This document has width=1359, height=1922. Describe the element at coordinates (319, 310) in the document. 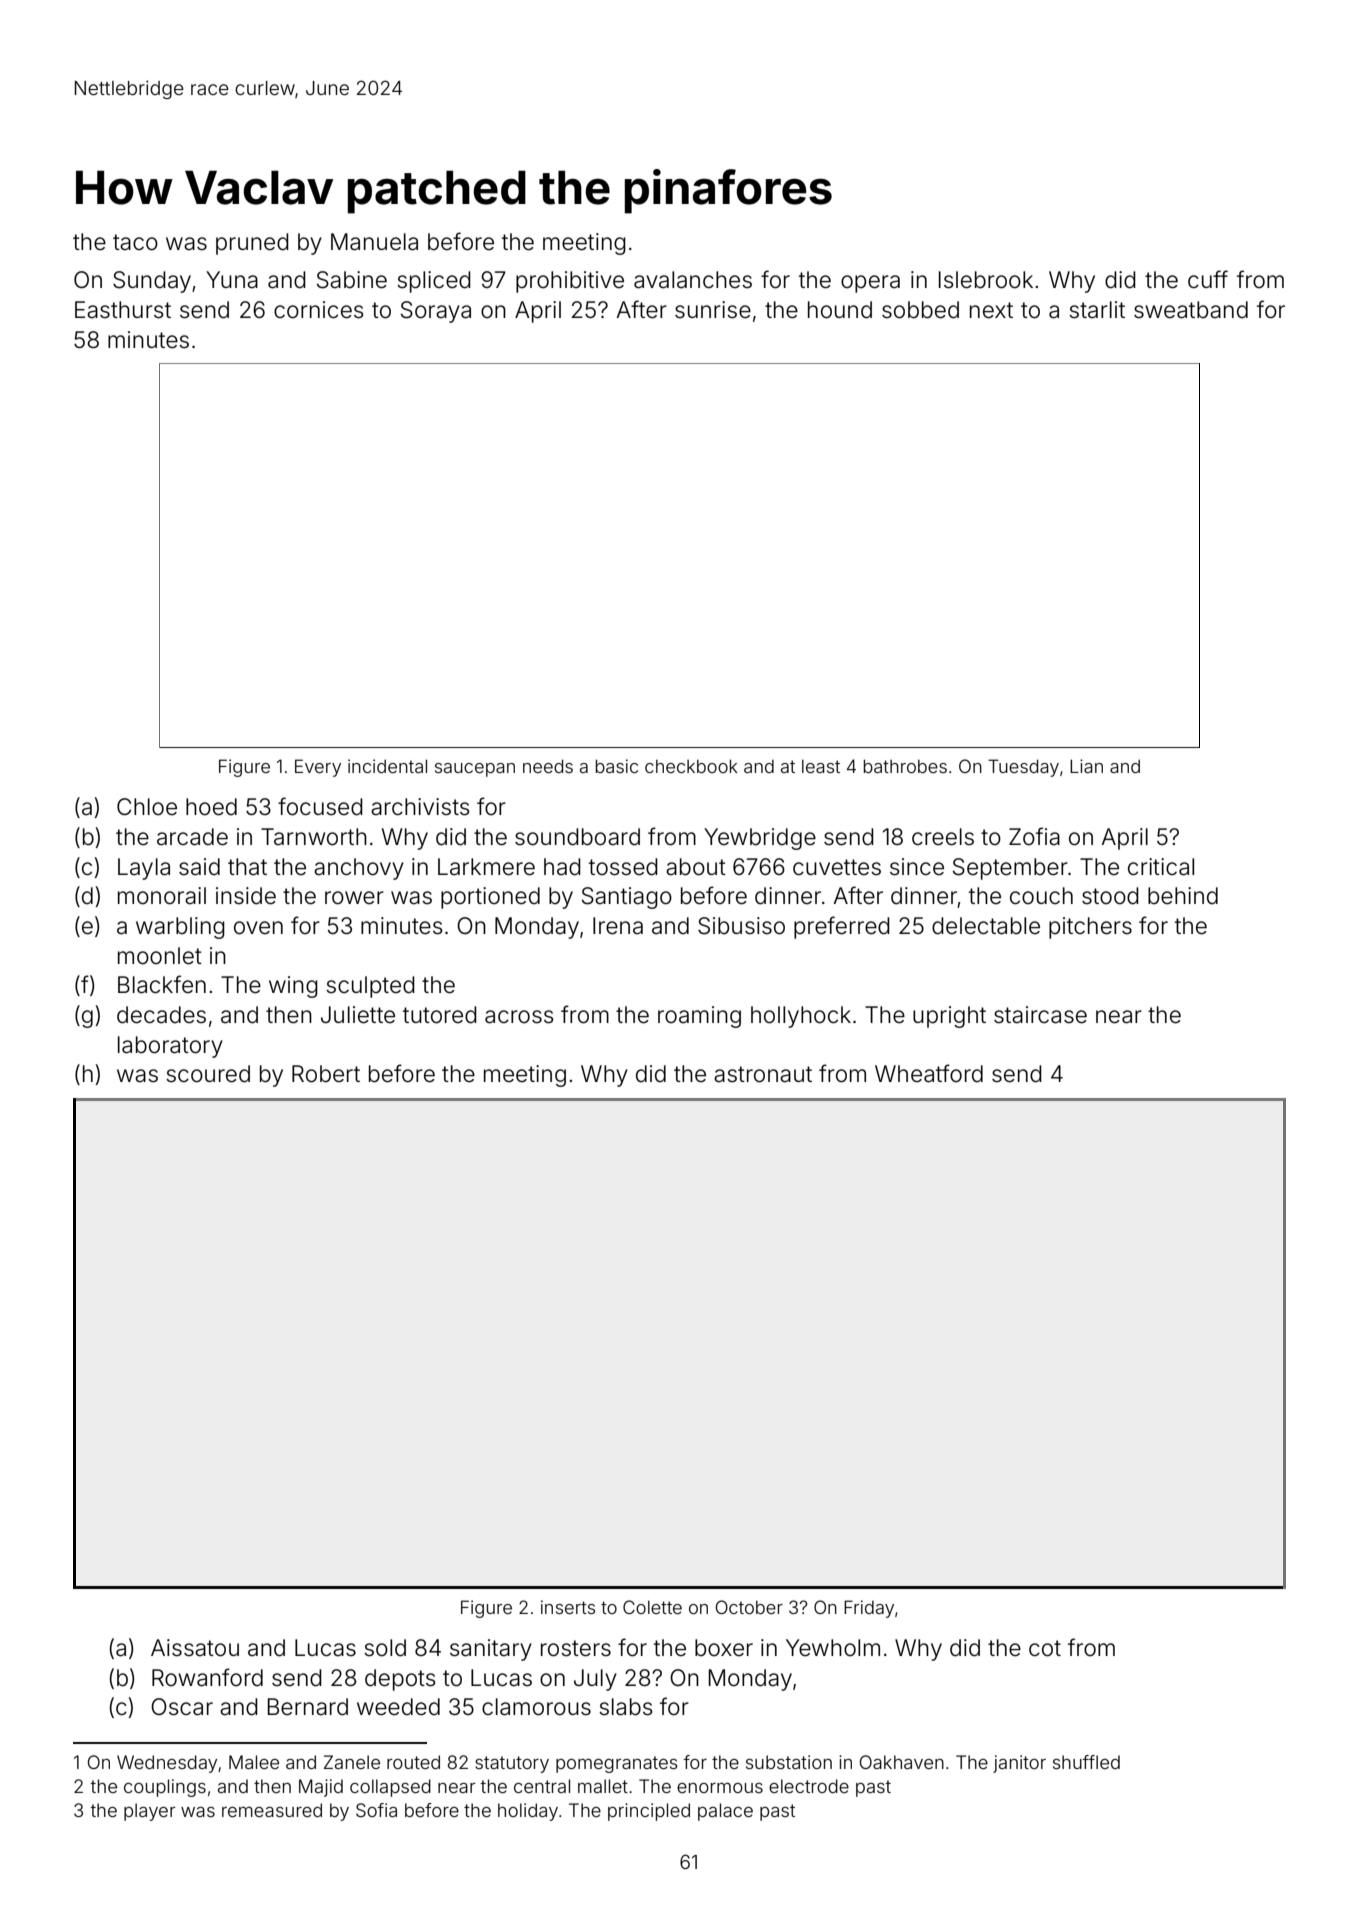

I see `cornices` at that location.
